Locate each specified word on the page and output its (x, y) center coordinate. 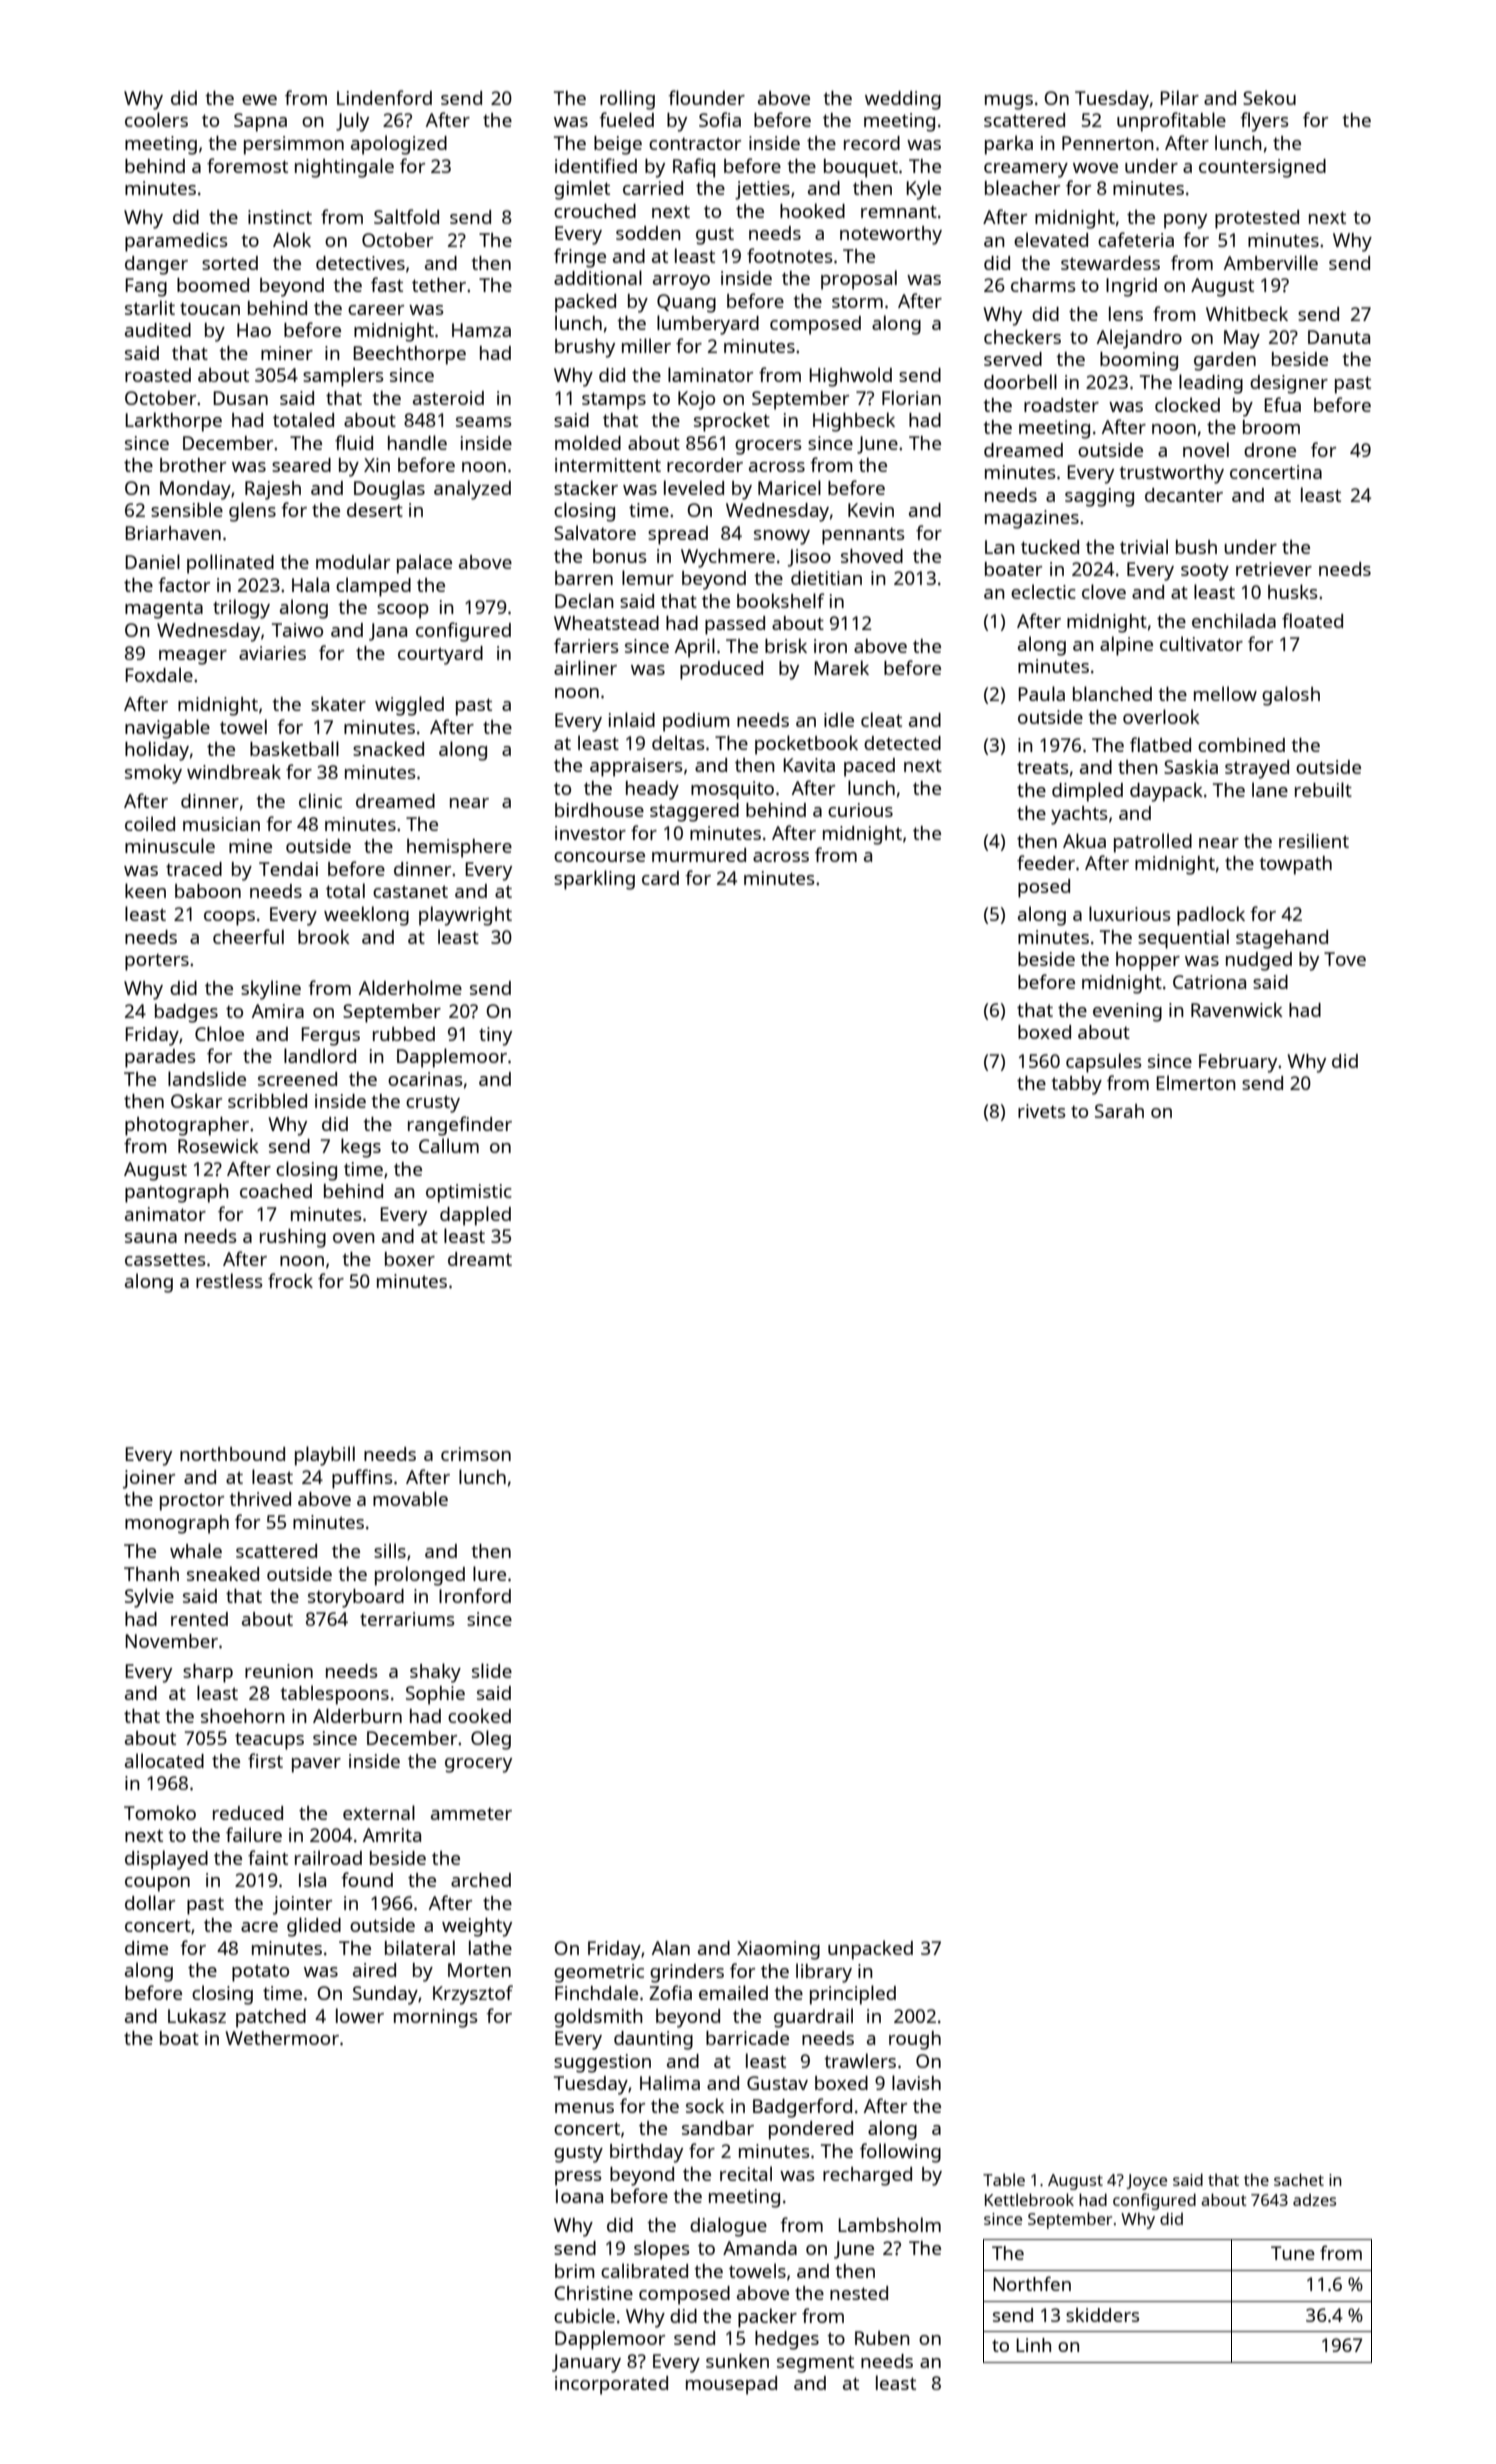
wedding (903, 100)
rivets (1042, 1111)
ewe (259, 100)
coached (276, 1191)
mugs (1009, 102)
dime (146, 1948)
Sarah (1119, 1111)
